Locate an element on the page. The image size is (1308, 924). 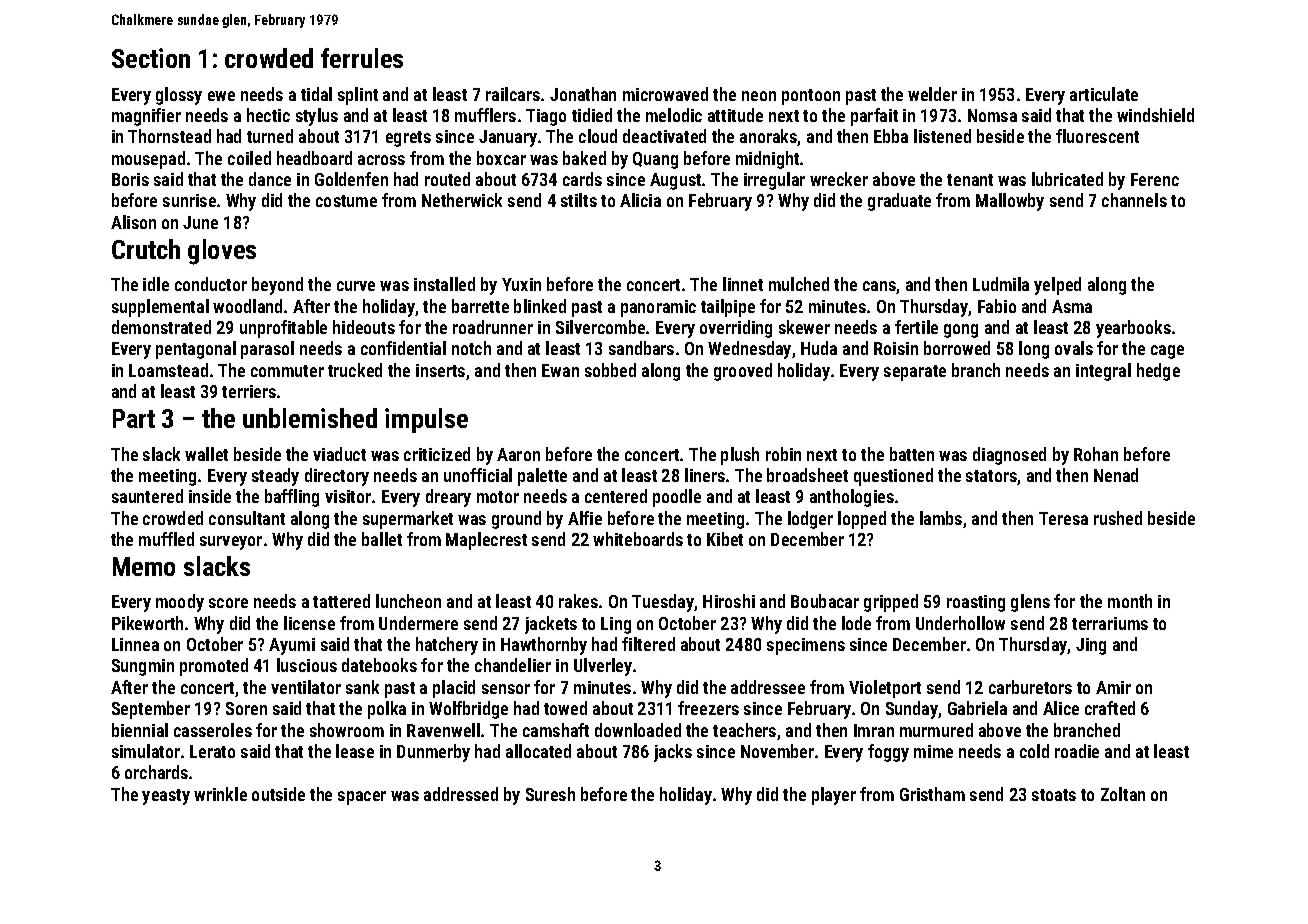
sensor is located at coordinates (506, 689).
